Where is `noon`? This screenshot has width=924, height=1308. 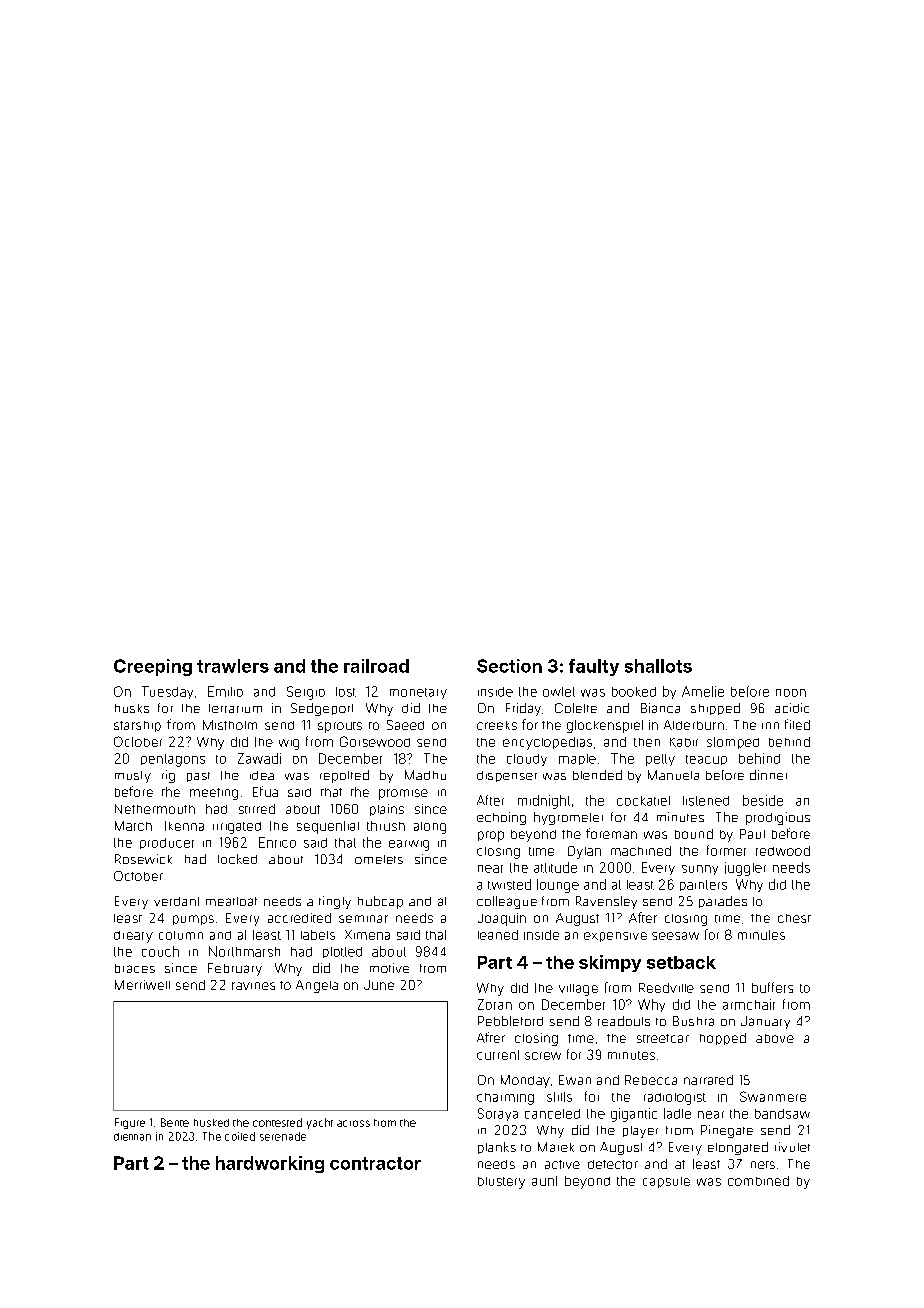
noon is located at coordinates (791, 693).
